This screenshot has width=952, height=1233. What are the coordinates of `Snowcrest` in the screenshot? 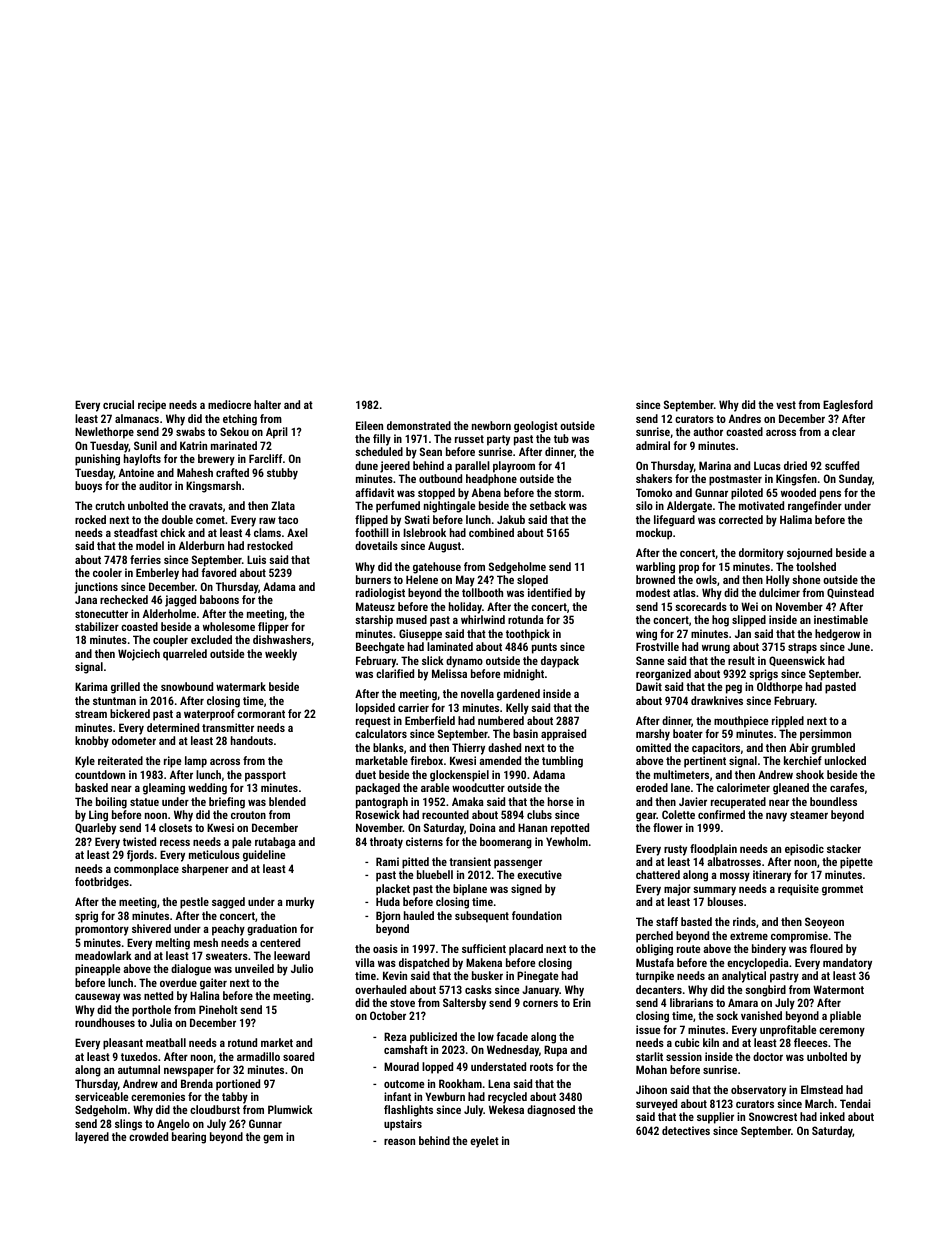 It's located at (773, 1116).
